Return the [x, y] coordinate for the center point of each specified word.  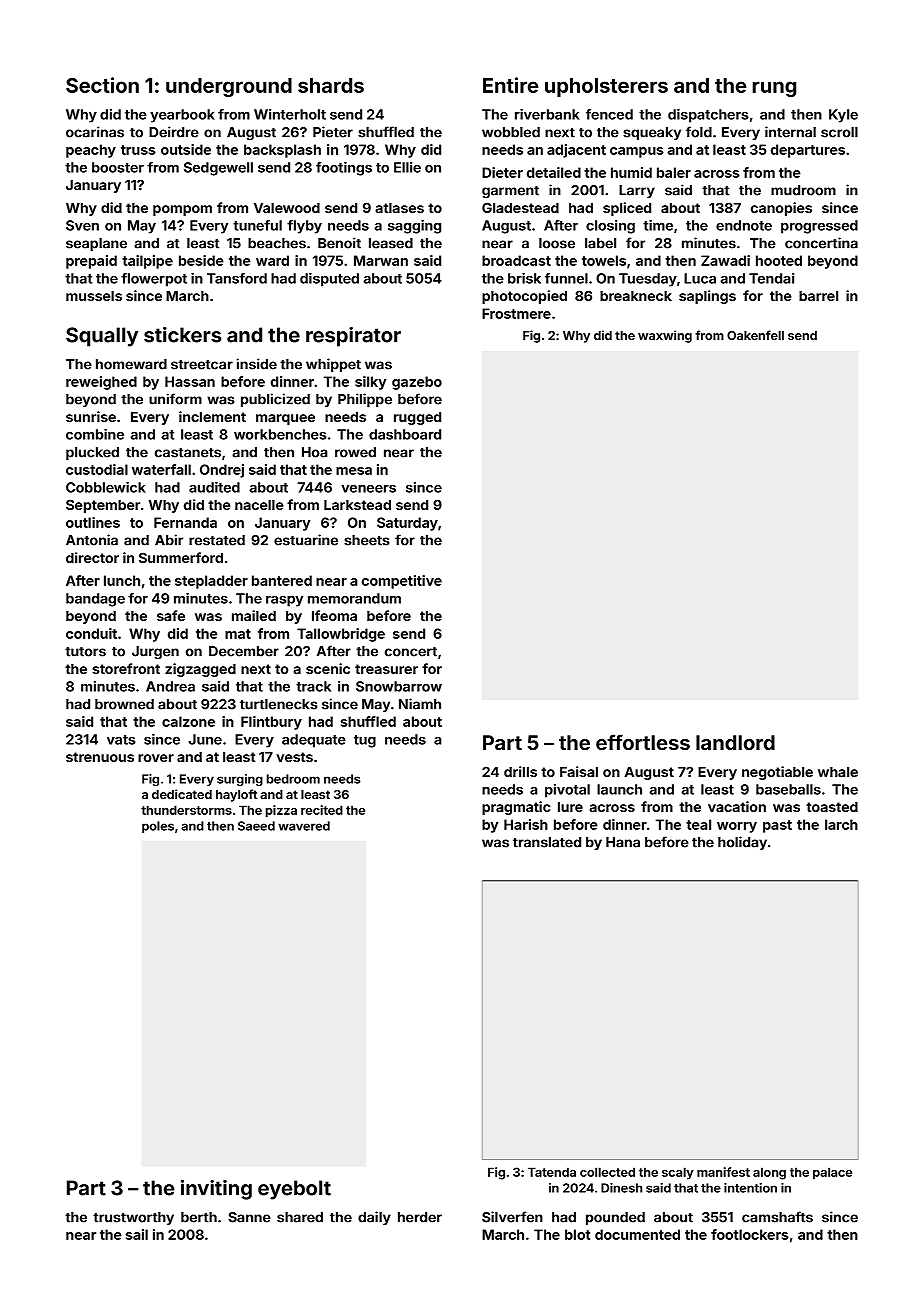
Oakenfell [755, 335]
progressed [819, 227]
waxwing [665, 336]
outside [186, 149]
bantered [282, 580]
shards [331, 85]
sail [136, 1234]
